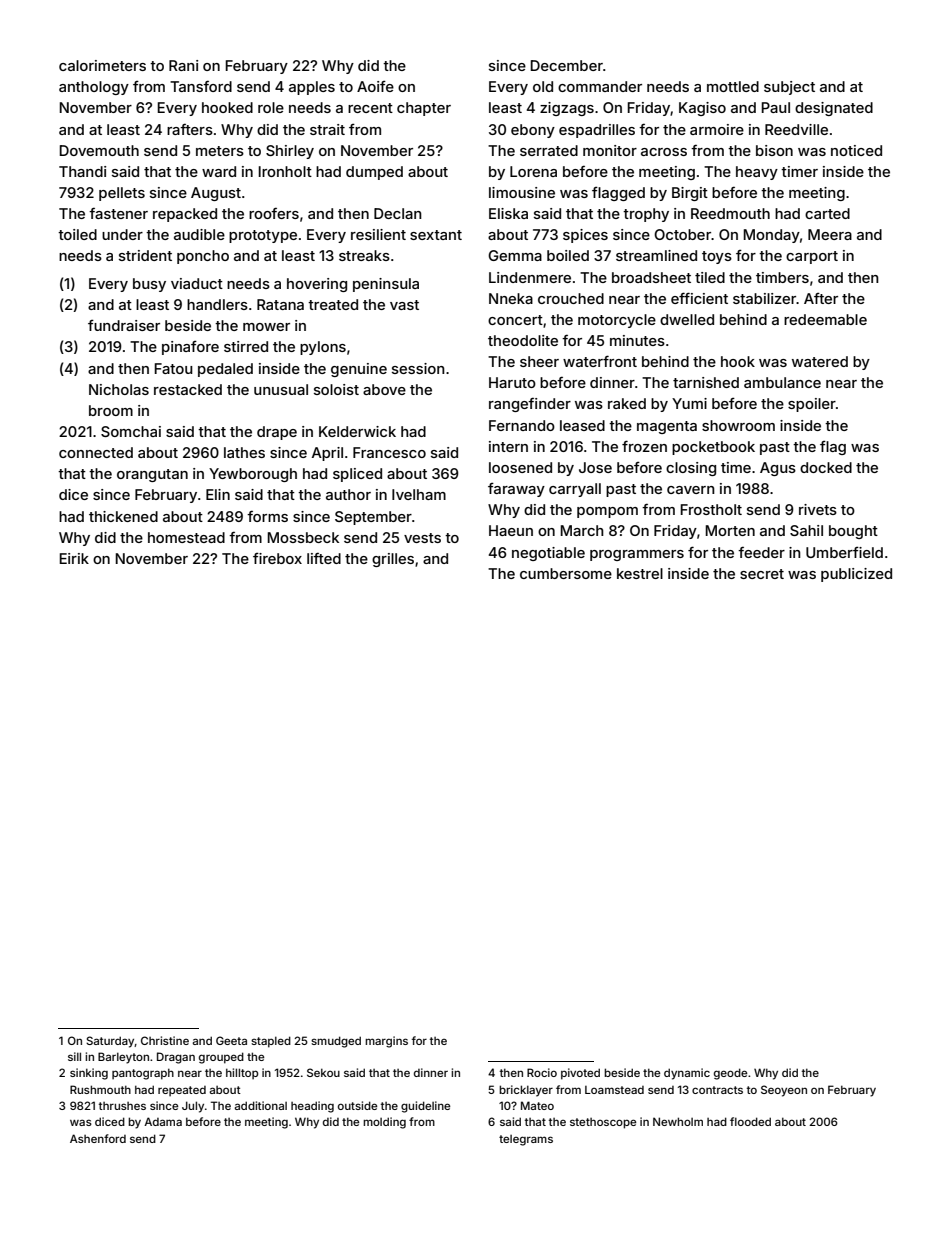  Describe the element at coordinates (110, 1042) in the document. I see `Saturday` at that location.
